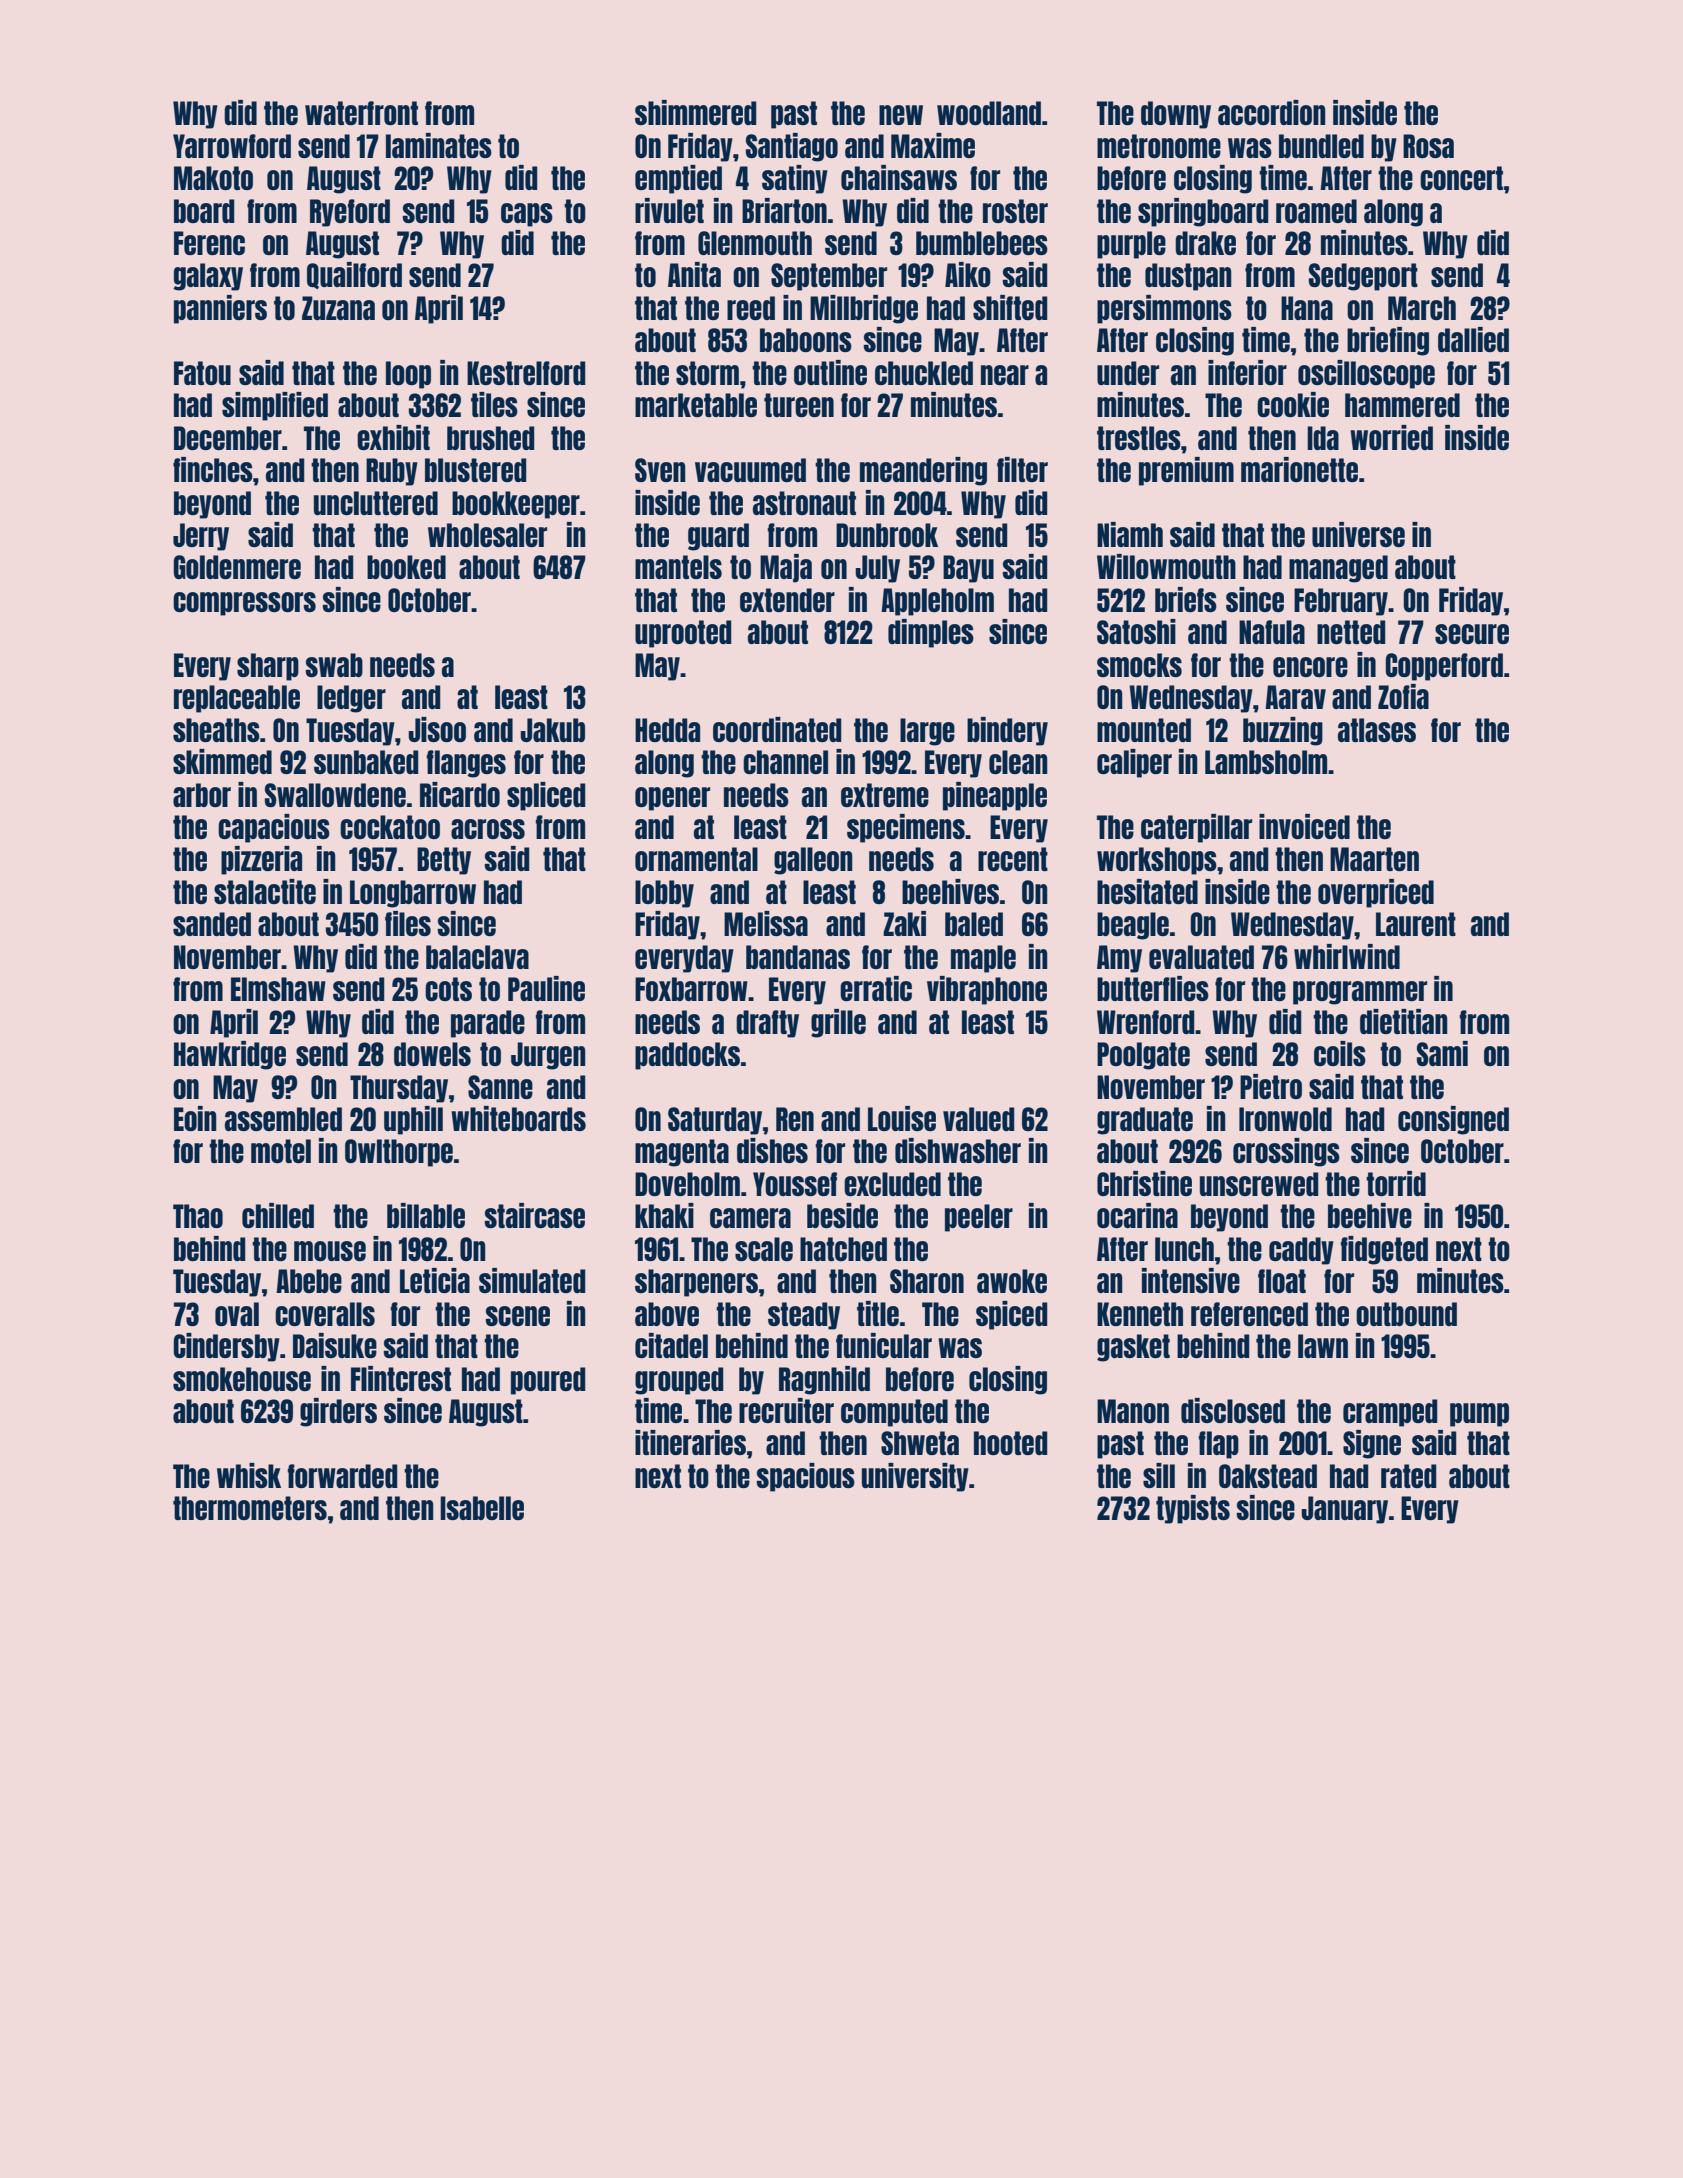 The image size is (1683, 2178). What do you see at coordinates (1193, 1509) in the page?
I see `typists` at bounding box center [1193, 1509].
